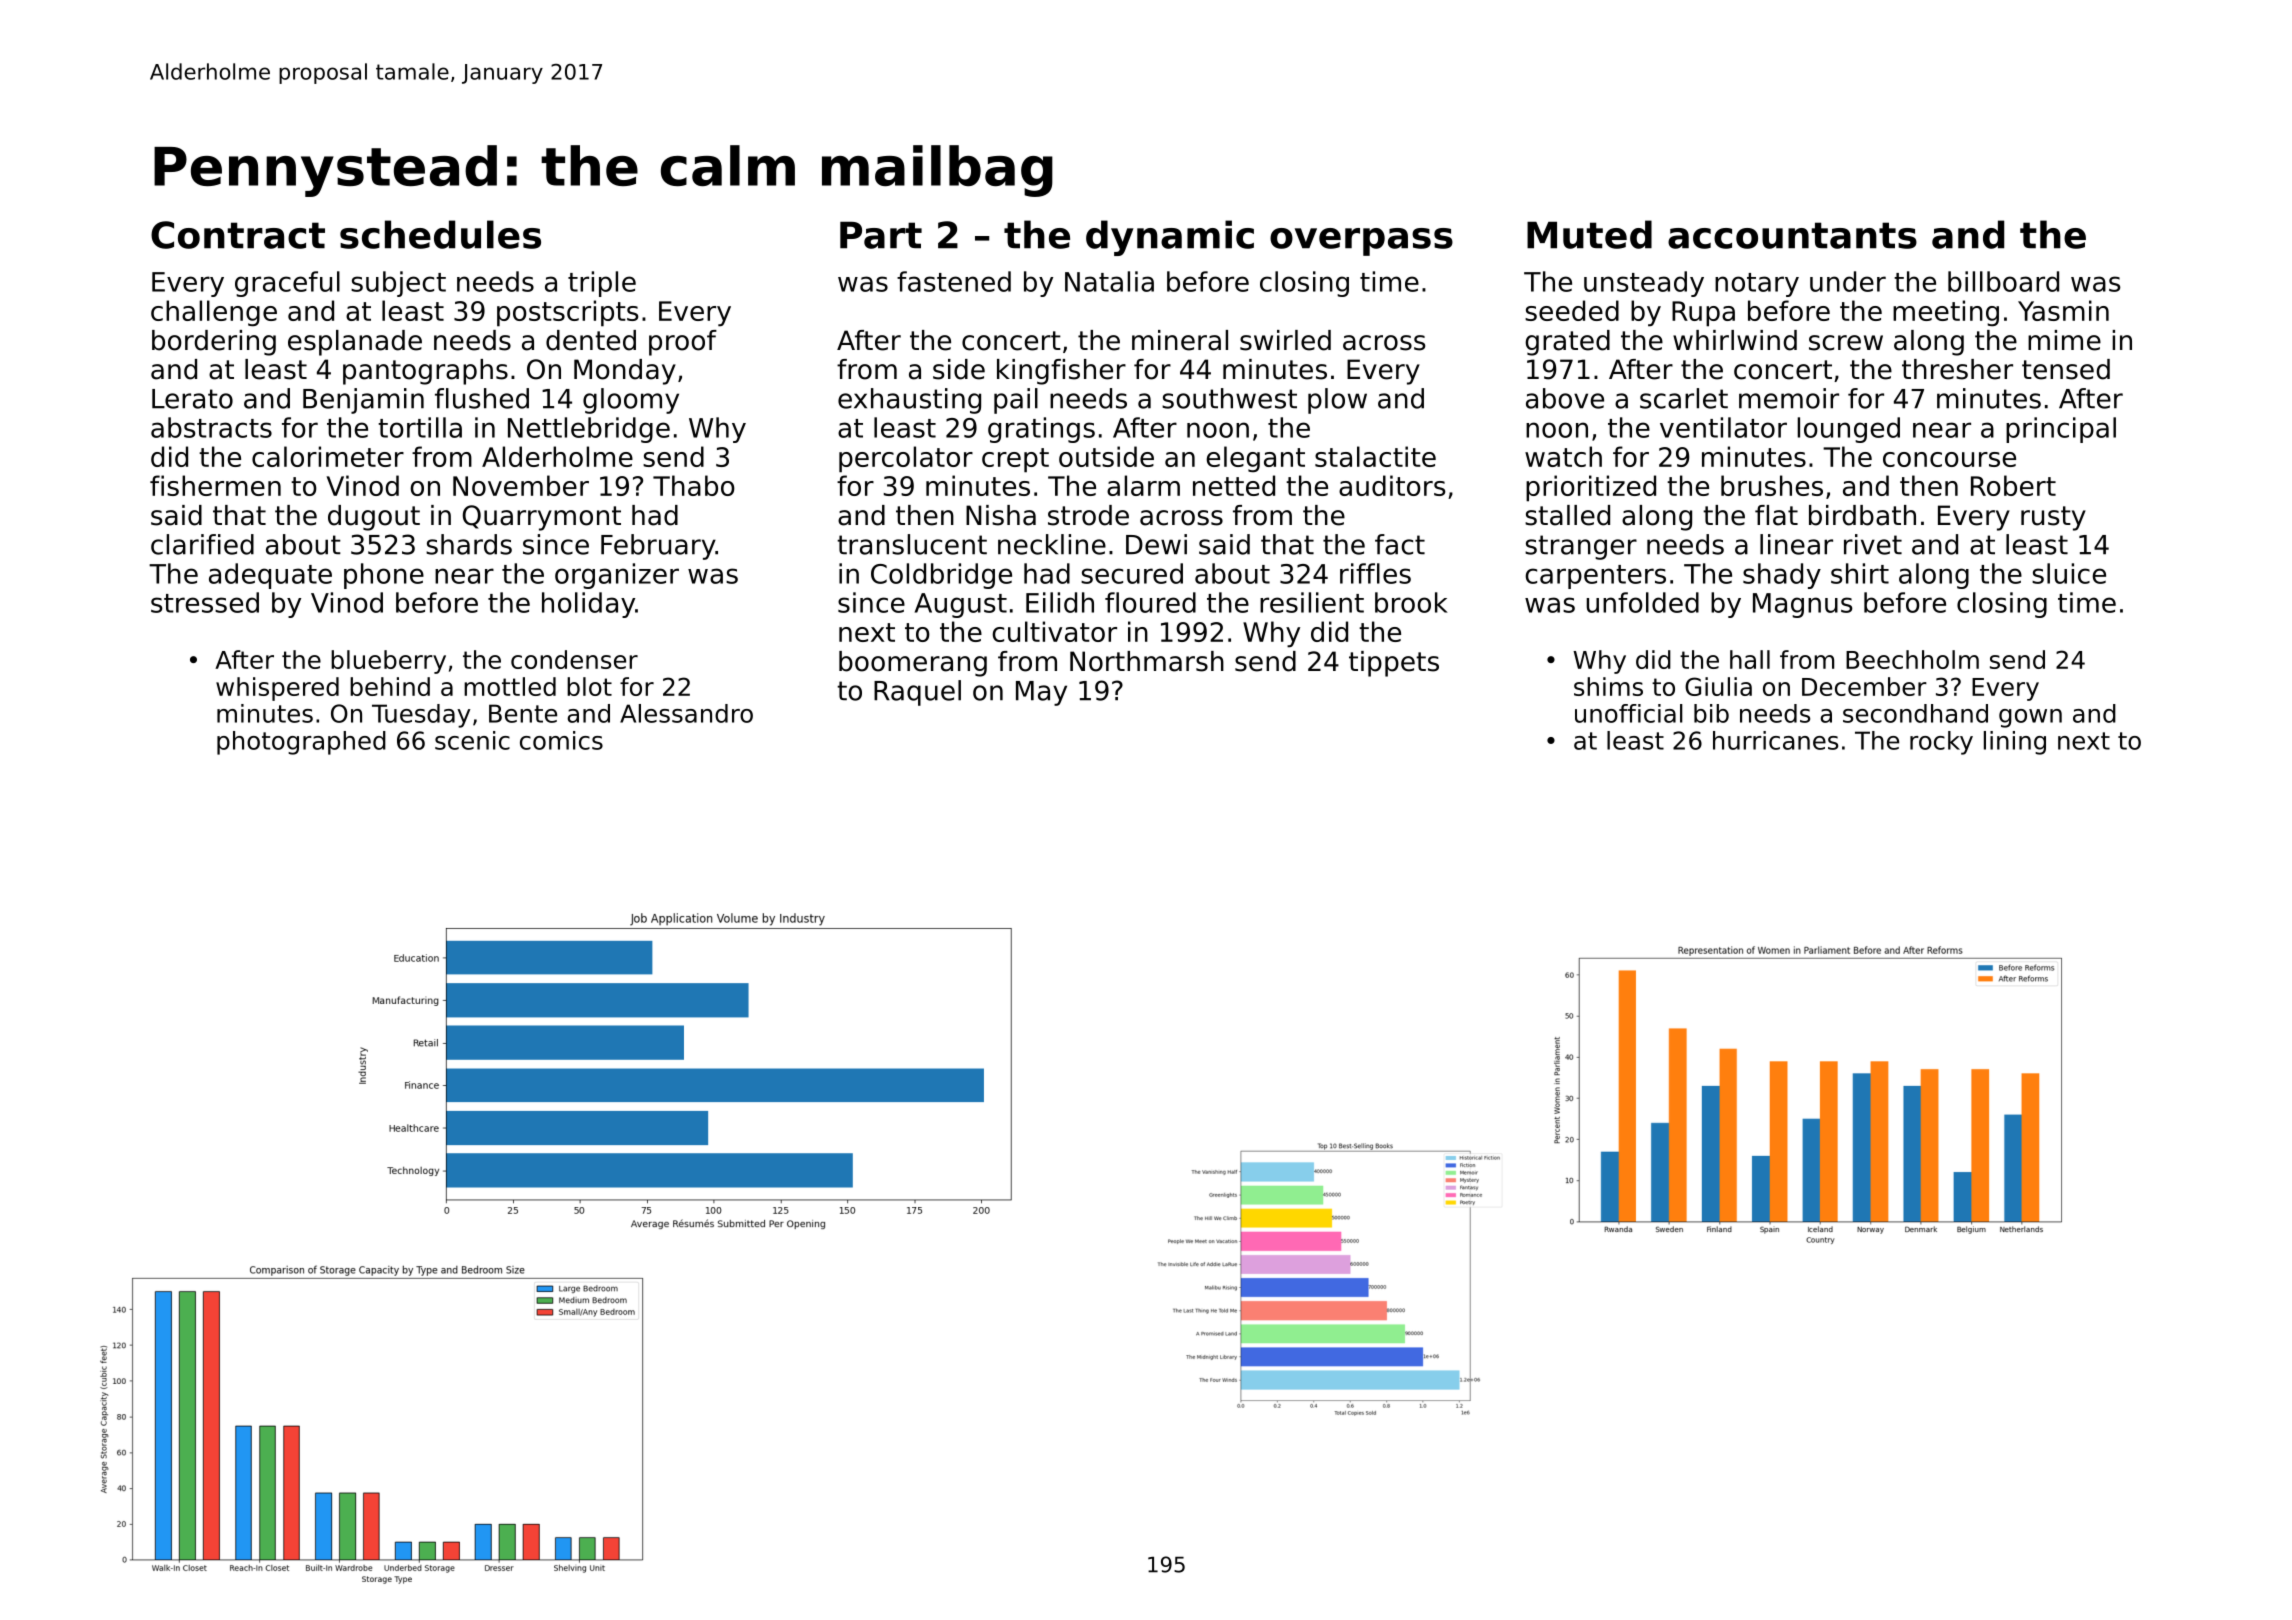  What do you see at coordinates (1591, 488) in the page?
I see `prioritized` at bounding box center [1591, 488].
